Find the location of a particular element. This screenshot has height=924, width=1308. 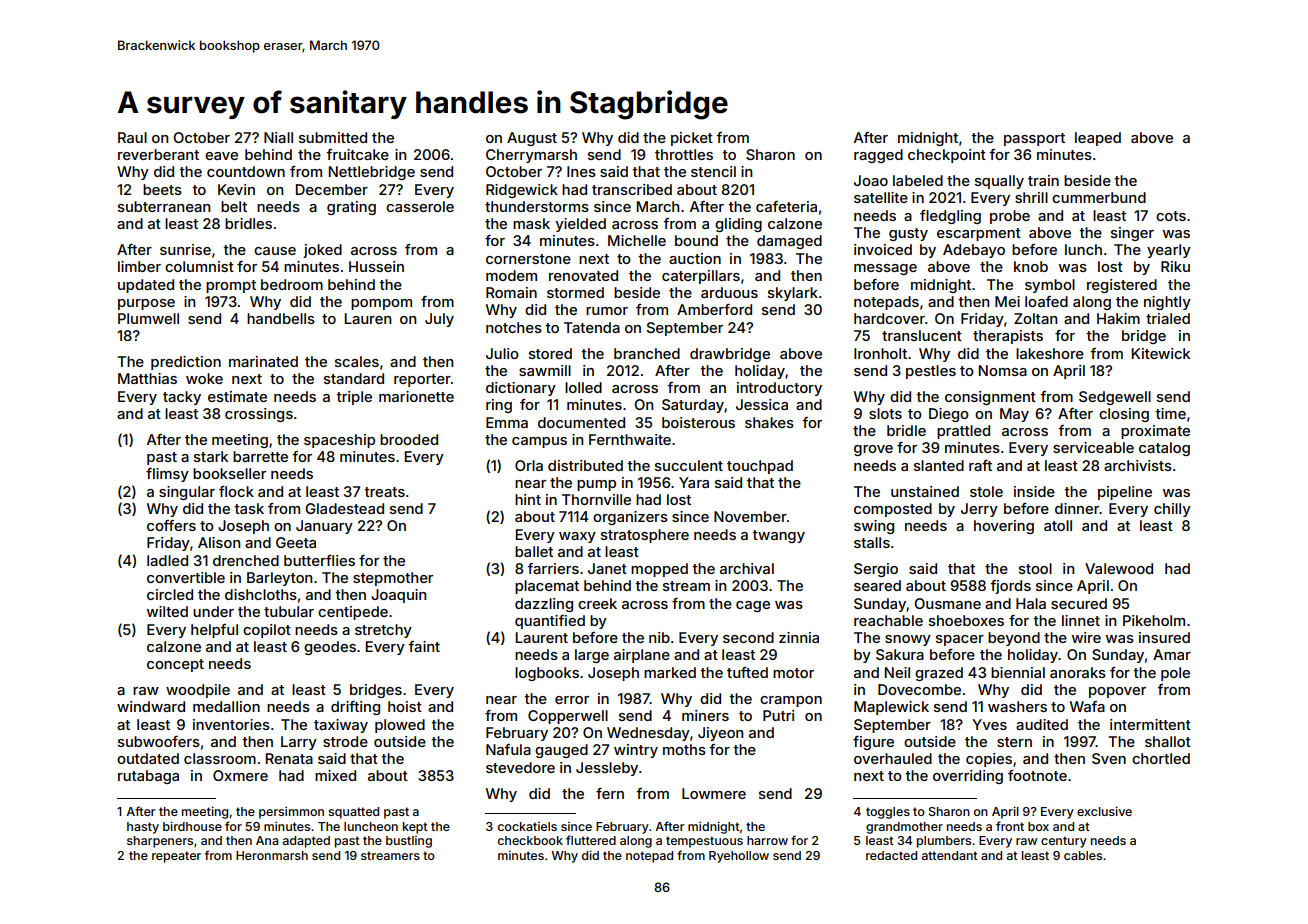

second is located at coordinates (748, 637).
